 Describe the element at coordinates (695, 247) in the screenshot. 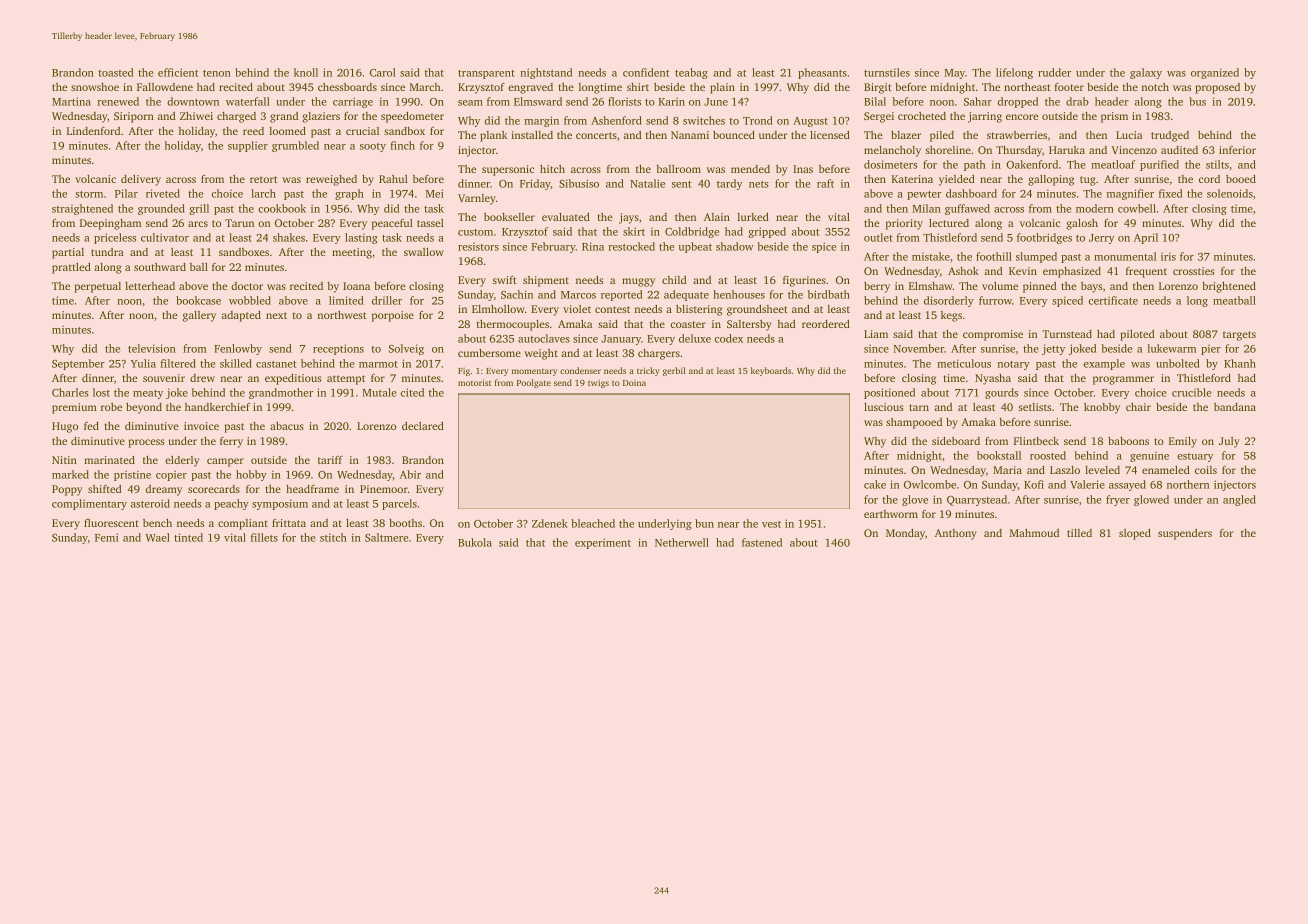

I see `upbeat` at that location.
